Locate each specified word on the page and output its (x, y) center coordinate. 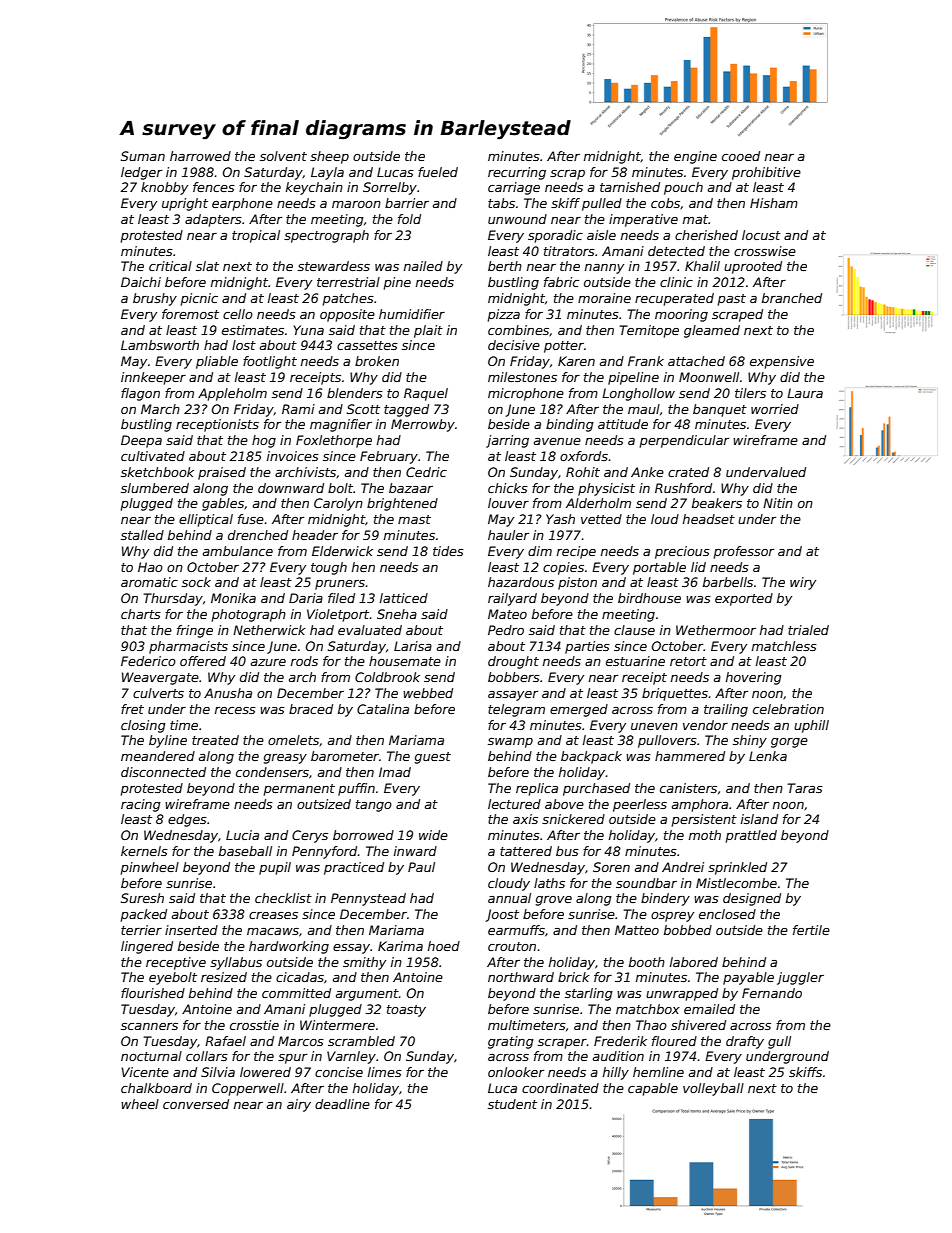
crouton (512, 946)
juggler (800, 978)
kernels (144, 851)
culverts (158, 693)
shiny (750, 741)
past (732, 300)
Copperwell (248, 1089)
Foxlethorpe (334, 441)
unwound (517, 219)
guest (433, 758)
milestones (522, 377)
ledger (141, 173)
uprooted (753, 267)
